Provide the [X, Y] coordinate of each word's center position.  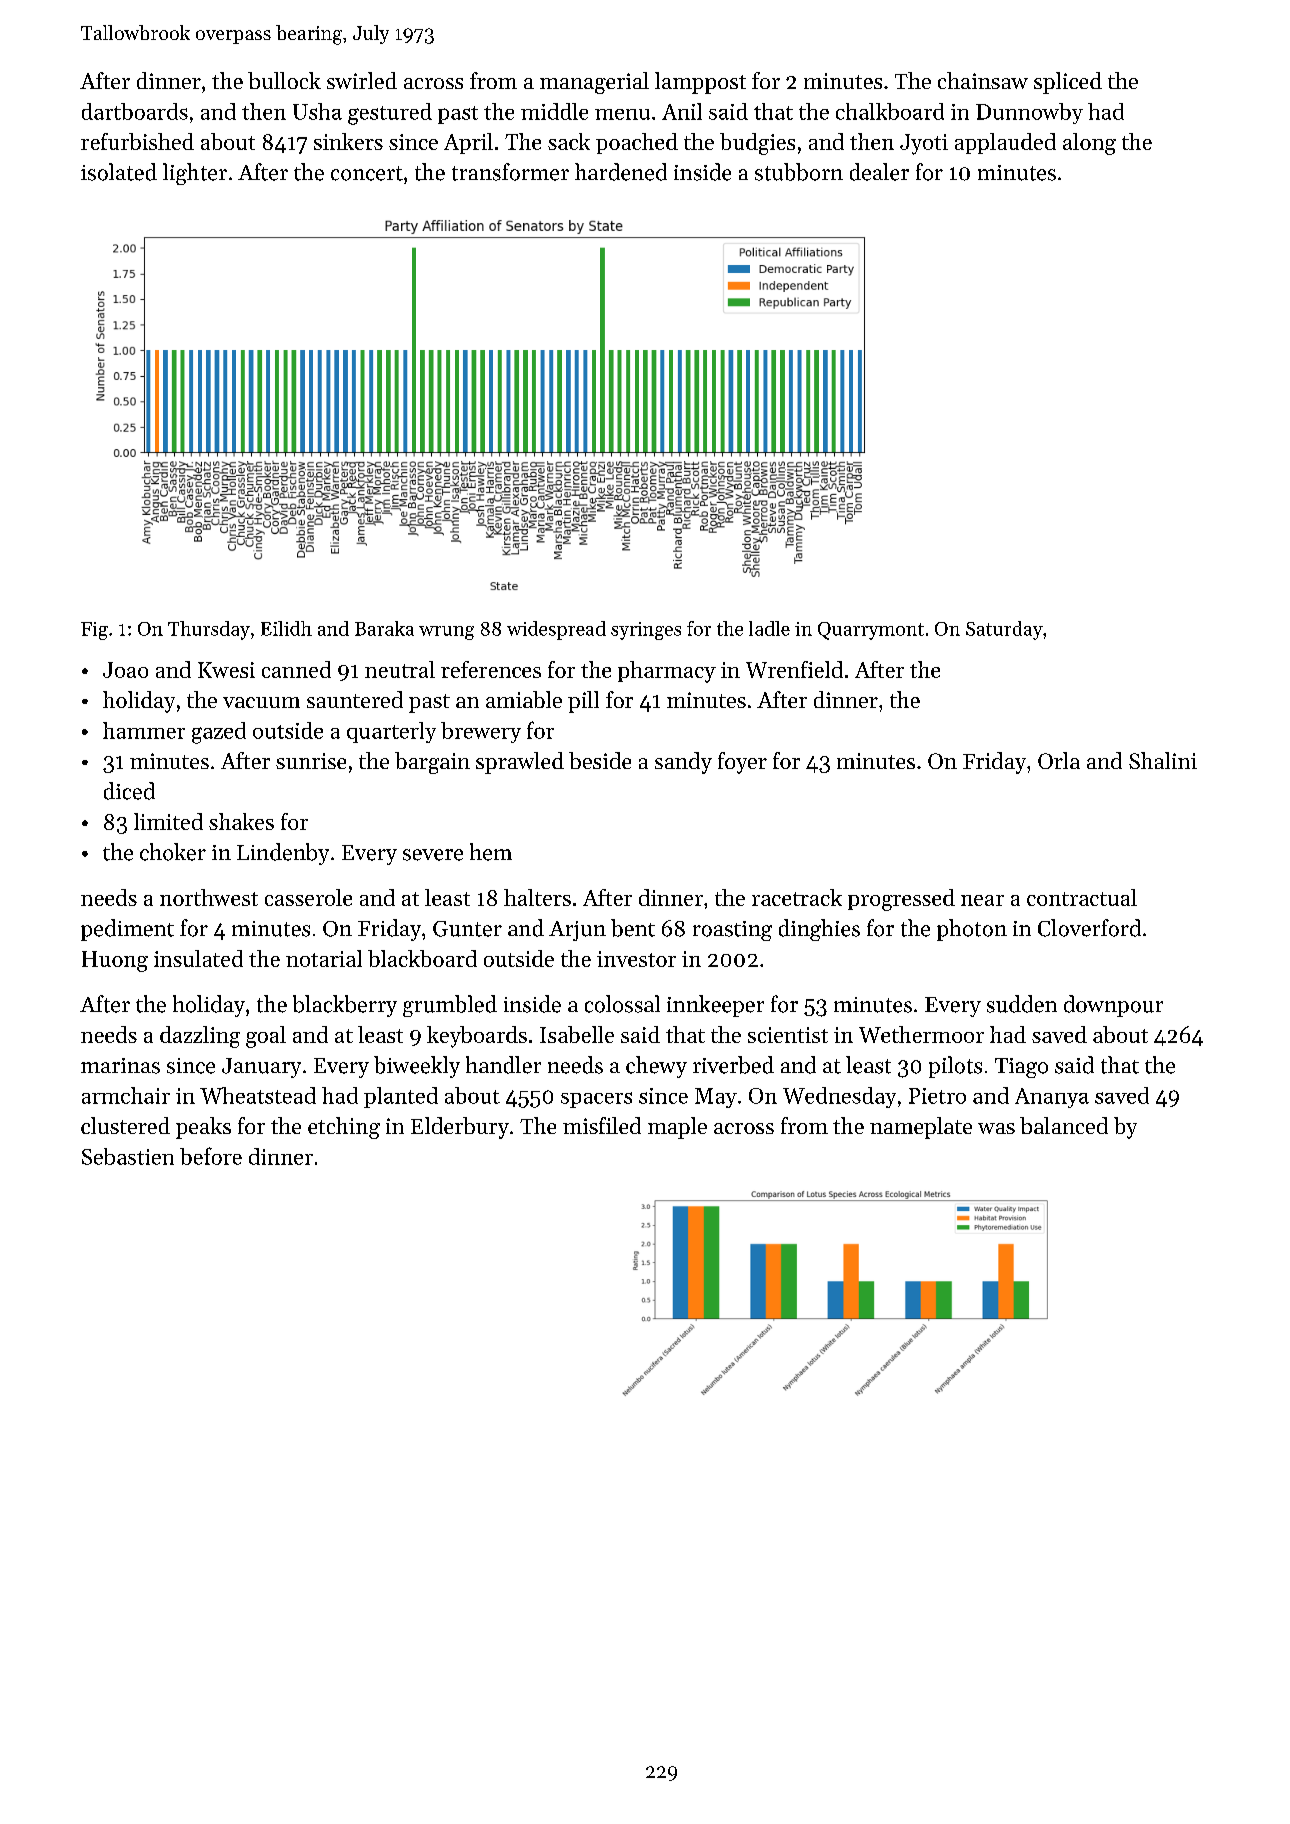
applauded [1005, 143]
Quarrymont [871, 631]
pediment [127, 930]
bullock [284, 80]
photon [972, 930]
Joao [125, 670]
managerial [594, 83]
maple [677, 1128]
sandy [683, 763]
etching [344, 1128]
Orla [1059, 760]
